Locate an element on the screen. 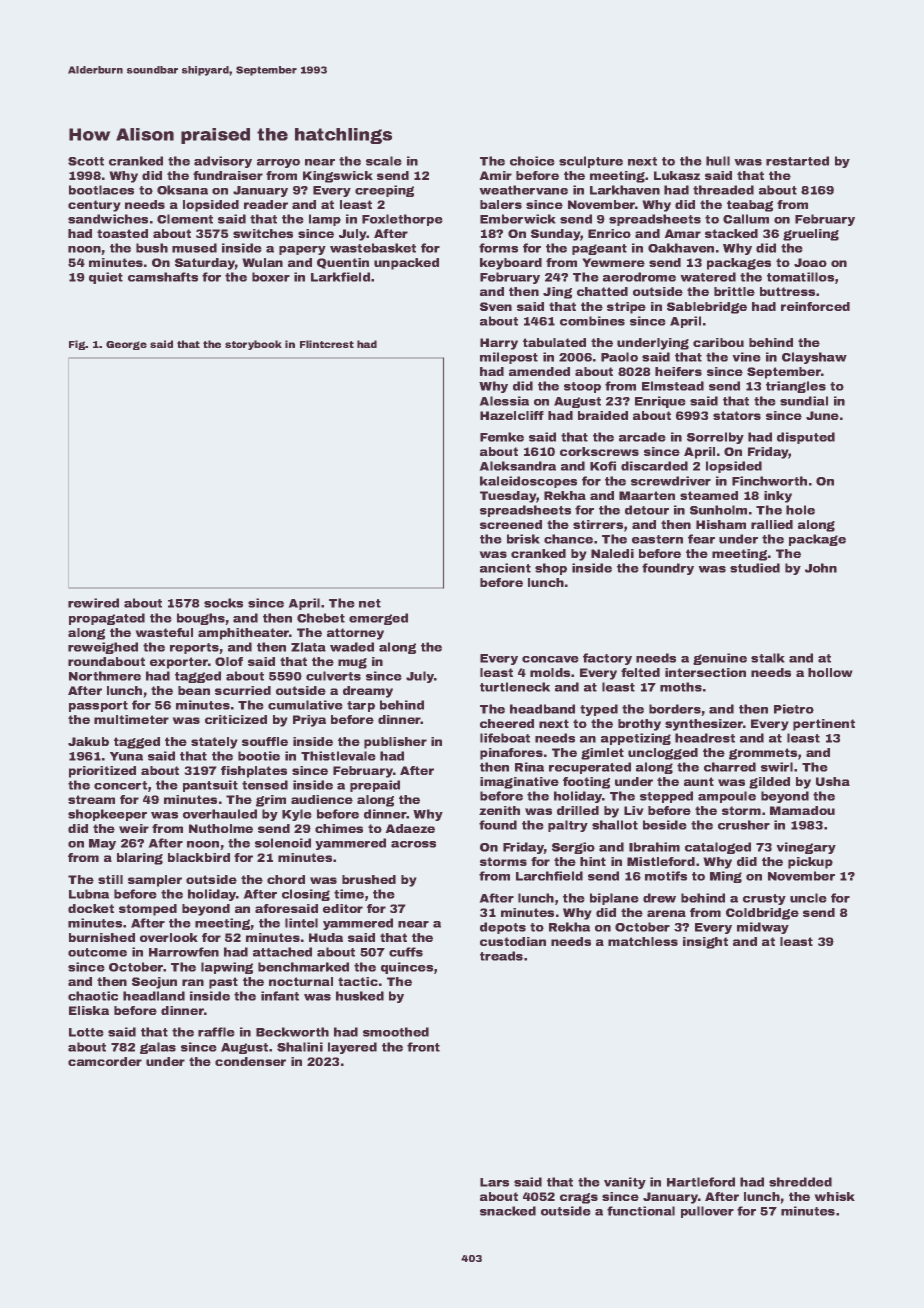 This screenshot has height=1308, width=924. stalk is located at coordinates (768, 658).
